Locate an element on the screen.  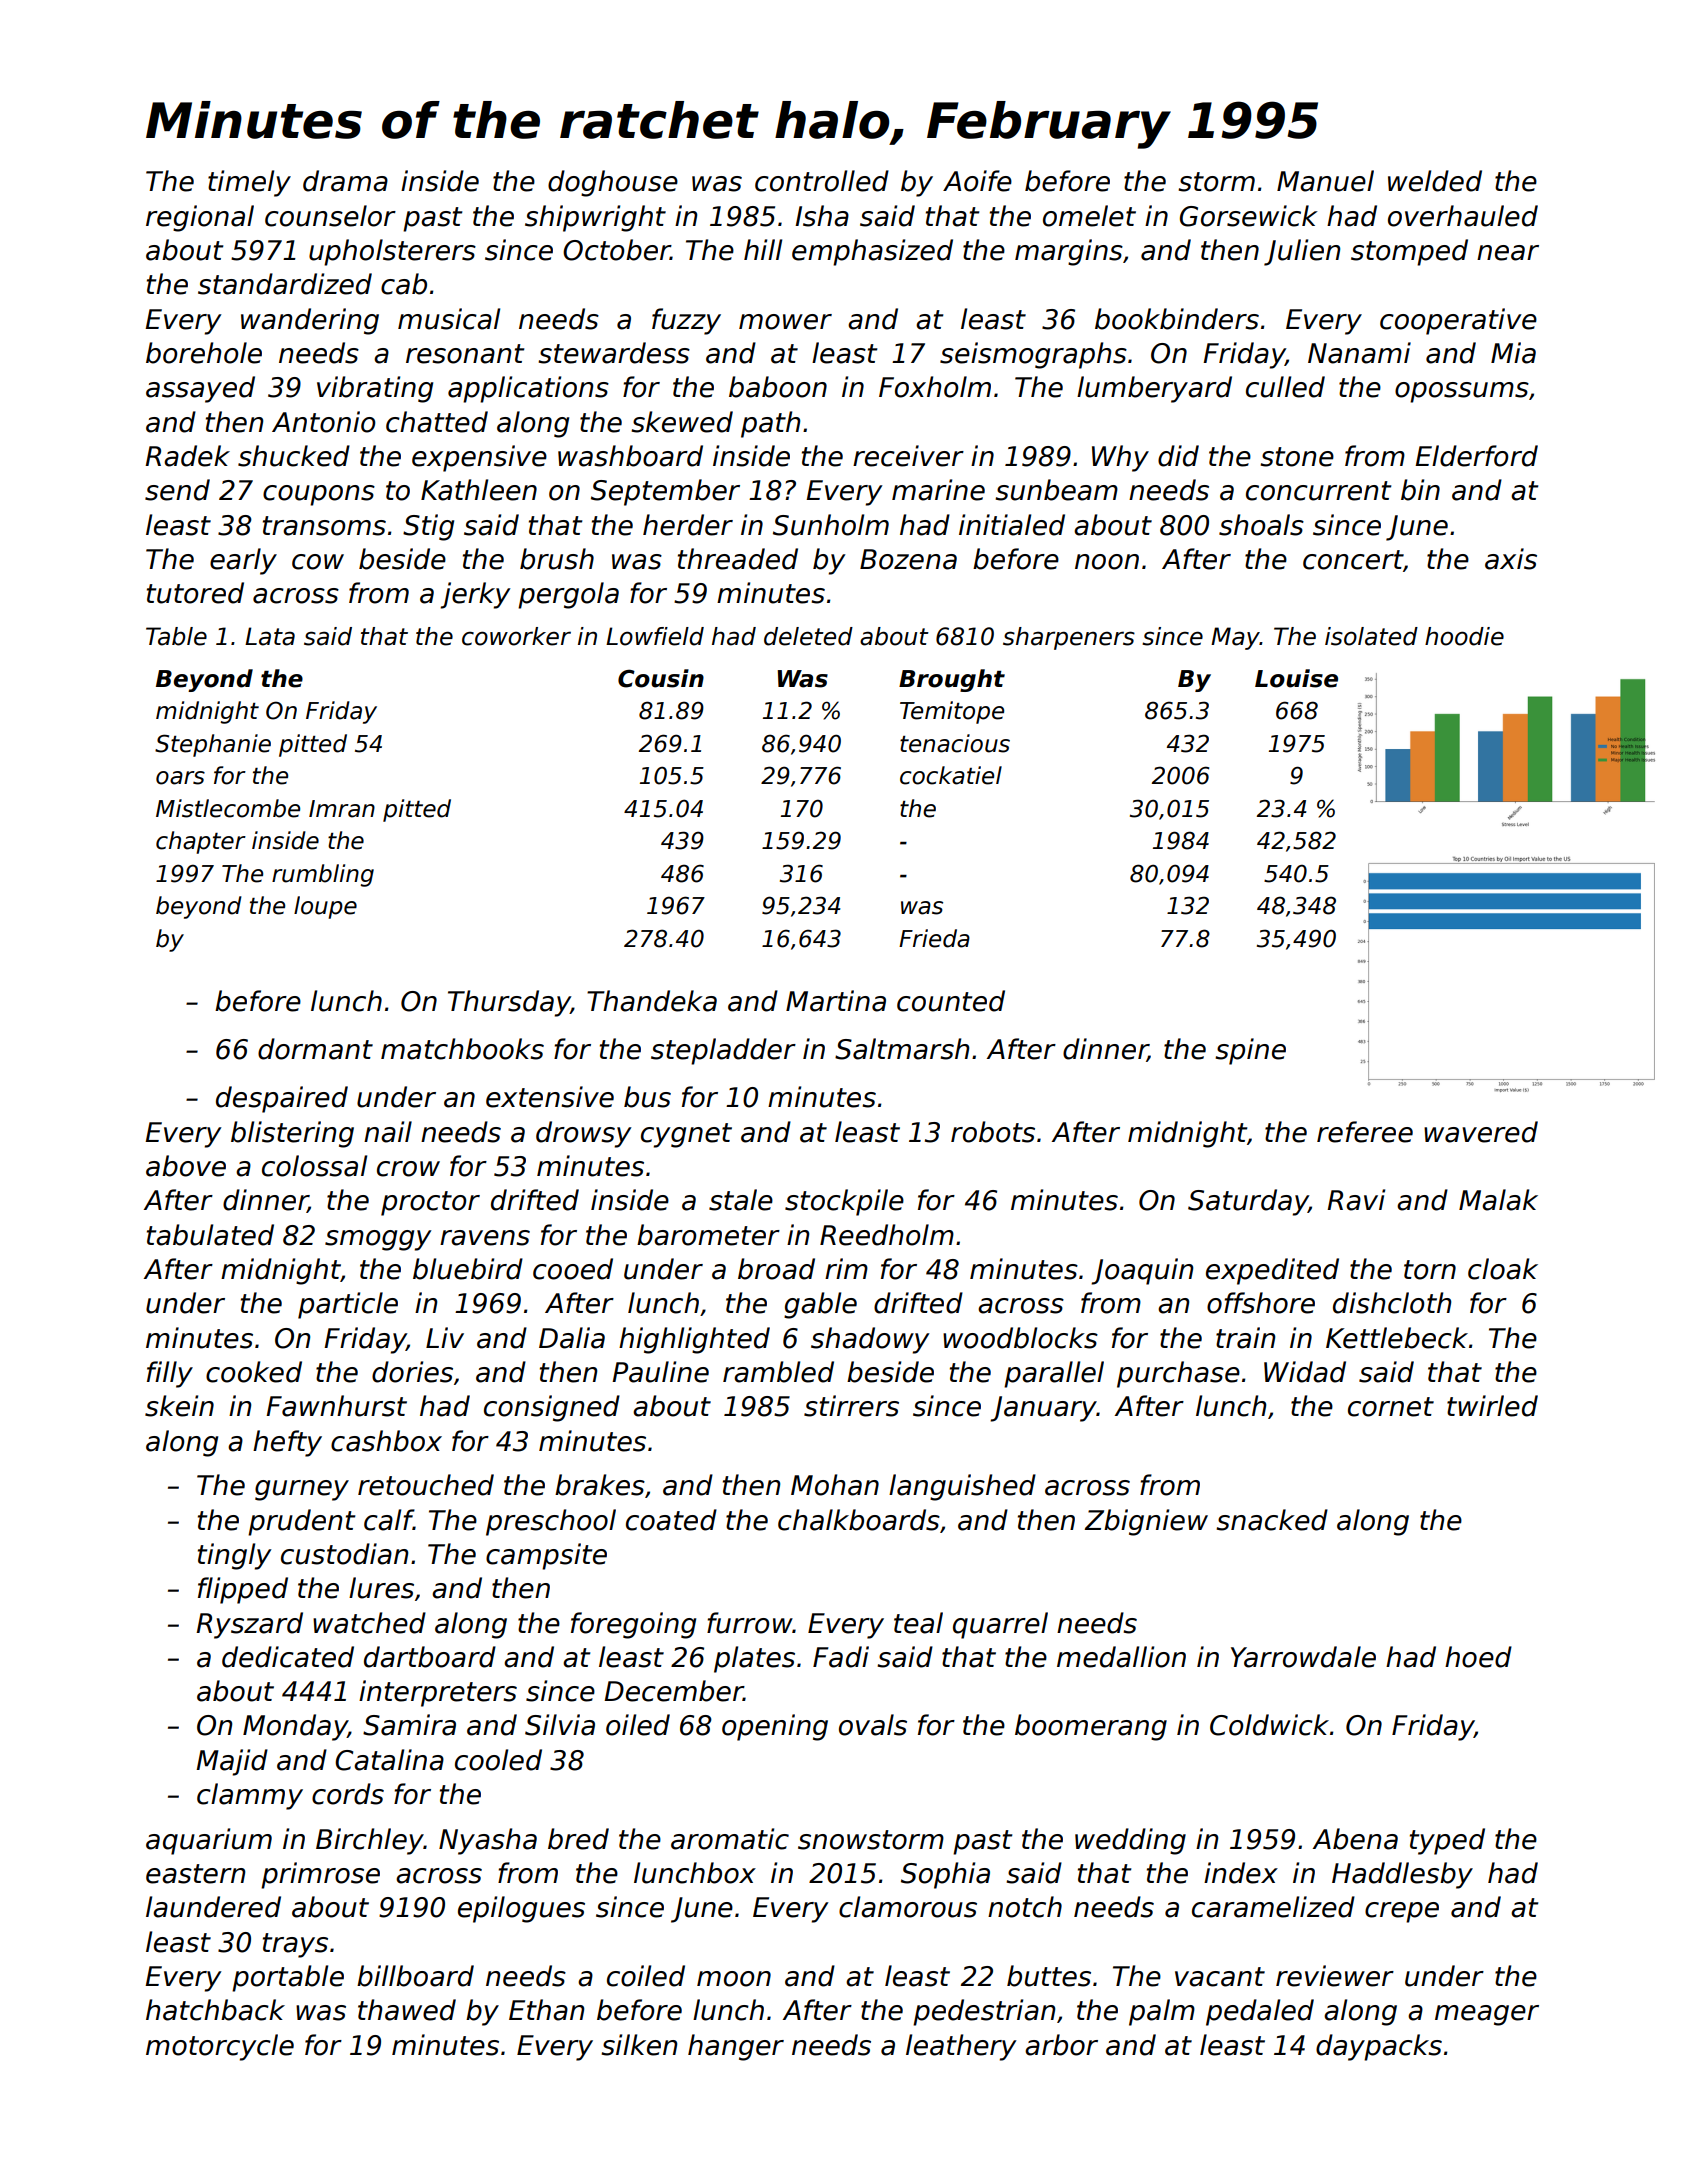
crepe is located at coordinates (1402, 1912).
